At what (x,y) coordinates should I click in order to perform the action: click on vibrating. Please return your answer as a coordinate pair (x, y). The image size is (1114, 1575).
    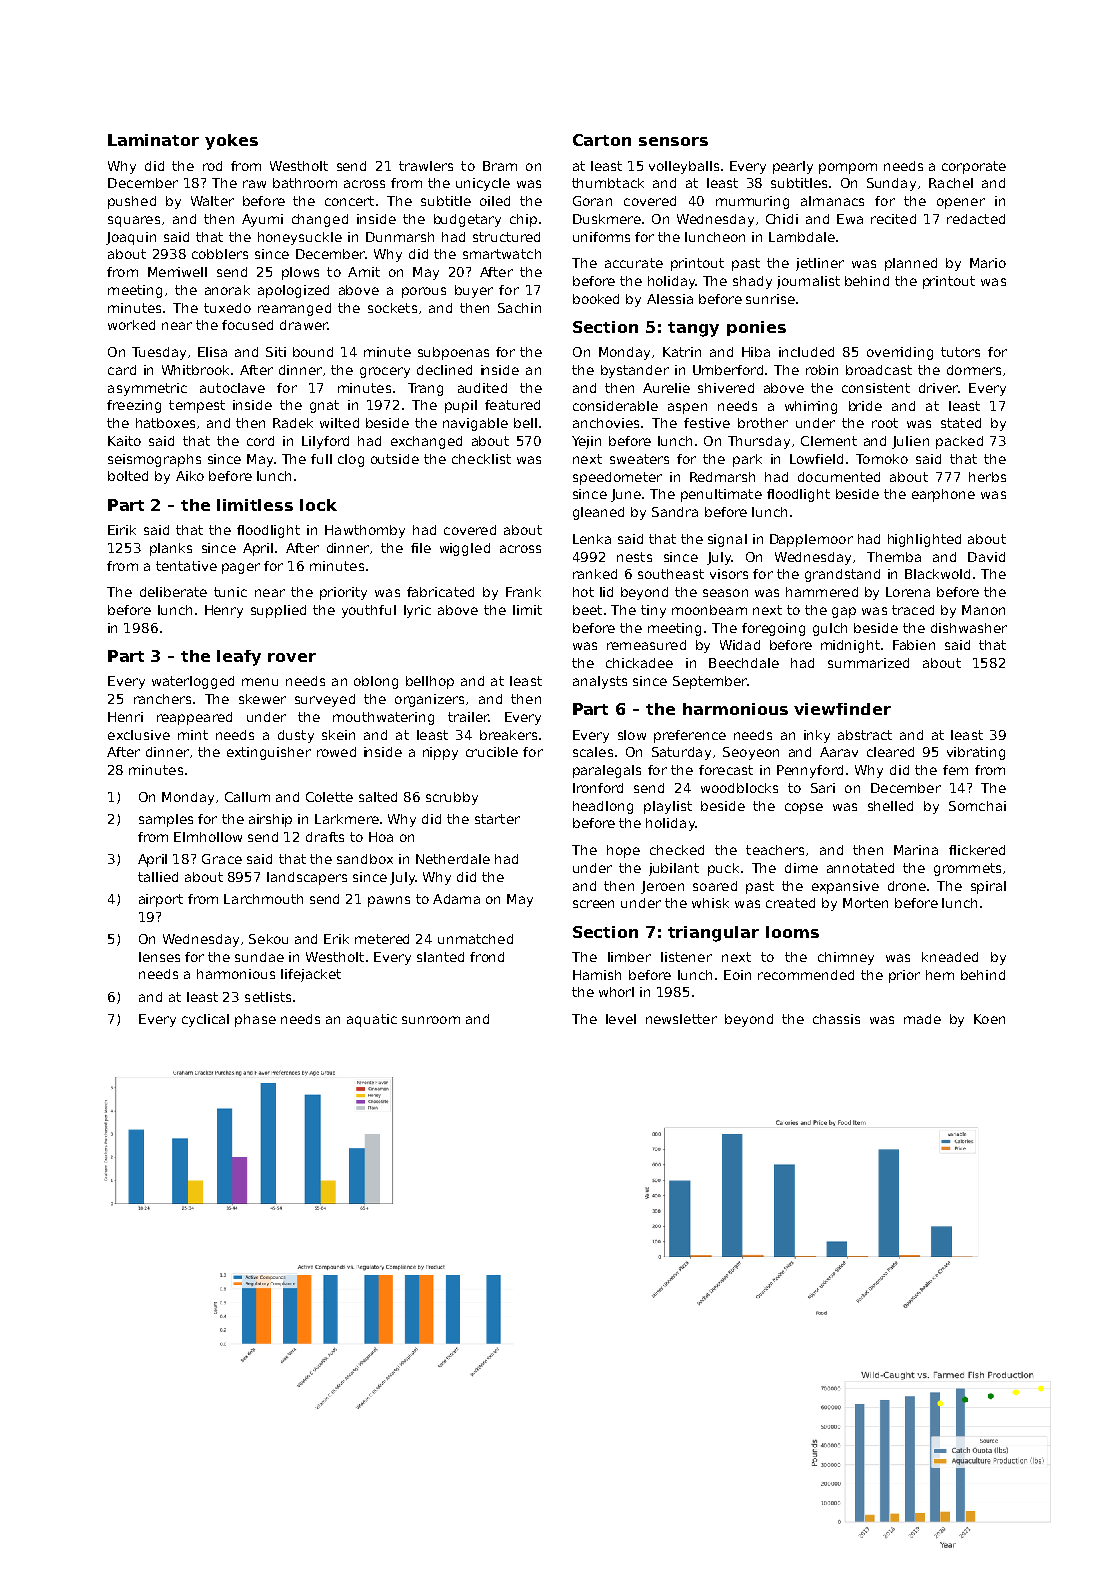
    Looking at the image, I should click on (976, 753).
